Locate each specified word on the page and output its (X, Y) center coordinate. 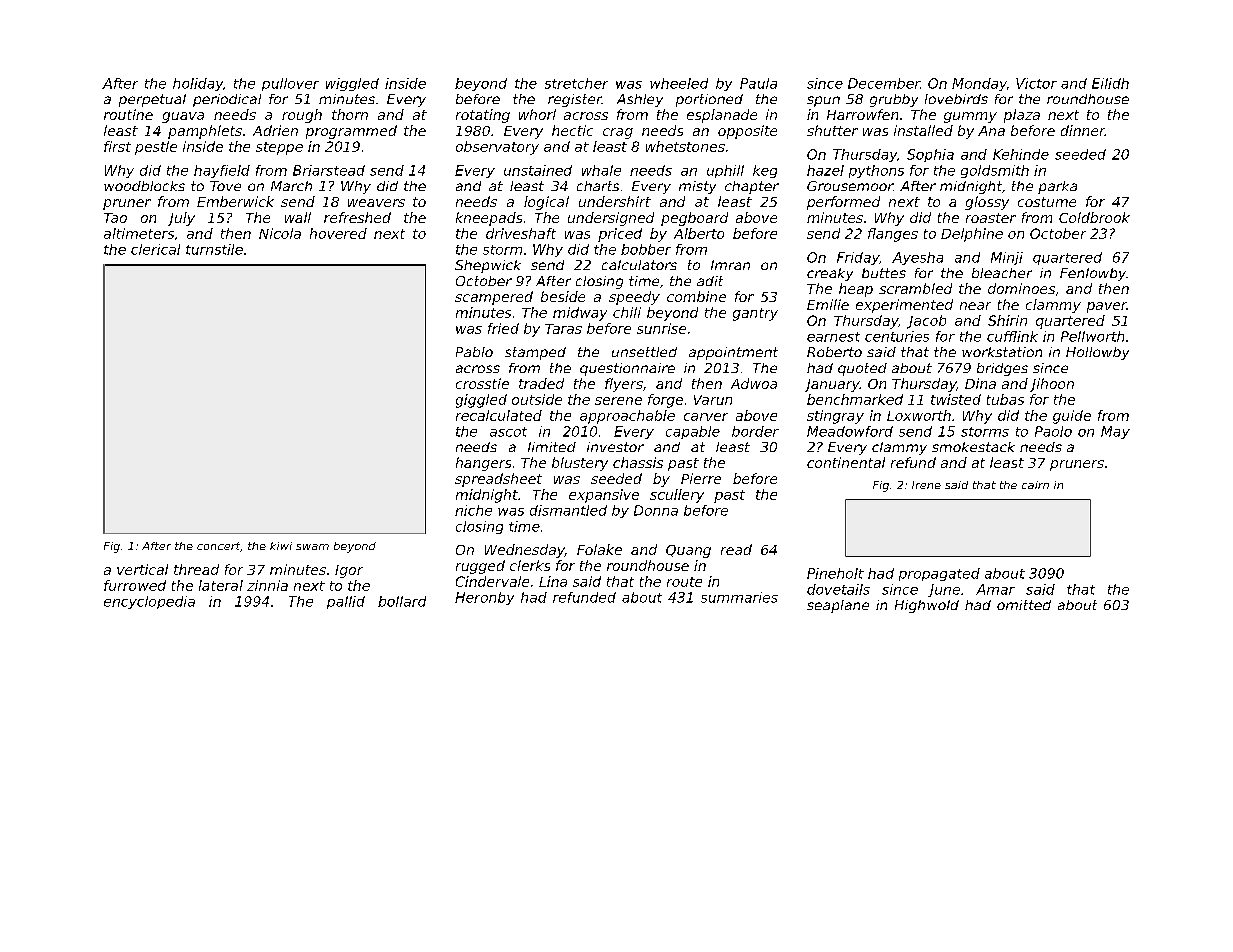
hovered (338, 233)
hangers (483, 464)
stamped (535, 353)
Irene (926, 485)
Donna (656, 510)
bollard (402, 601)
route (684, 582)
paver (1107, 307)
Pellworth (1092, 336)
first (117, 146)
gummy (970, 117)
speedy (634, 298)
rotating (483, 116)
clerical (155, 249)
